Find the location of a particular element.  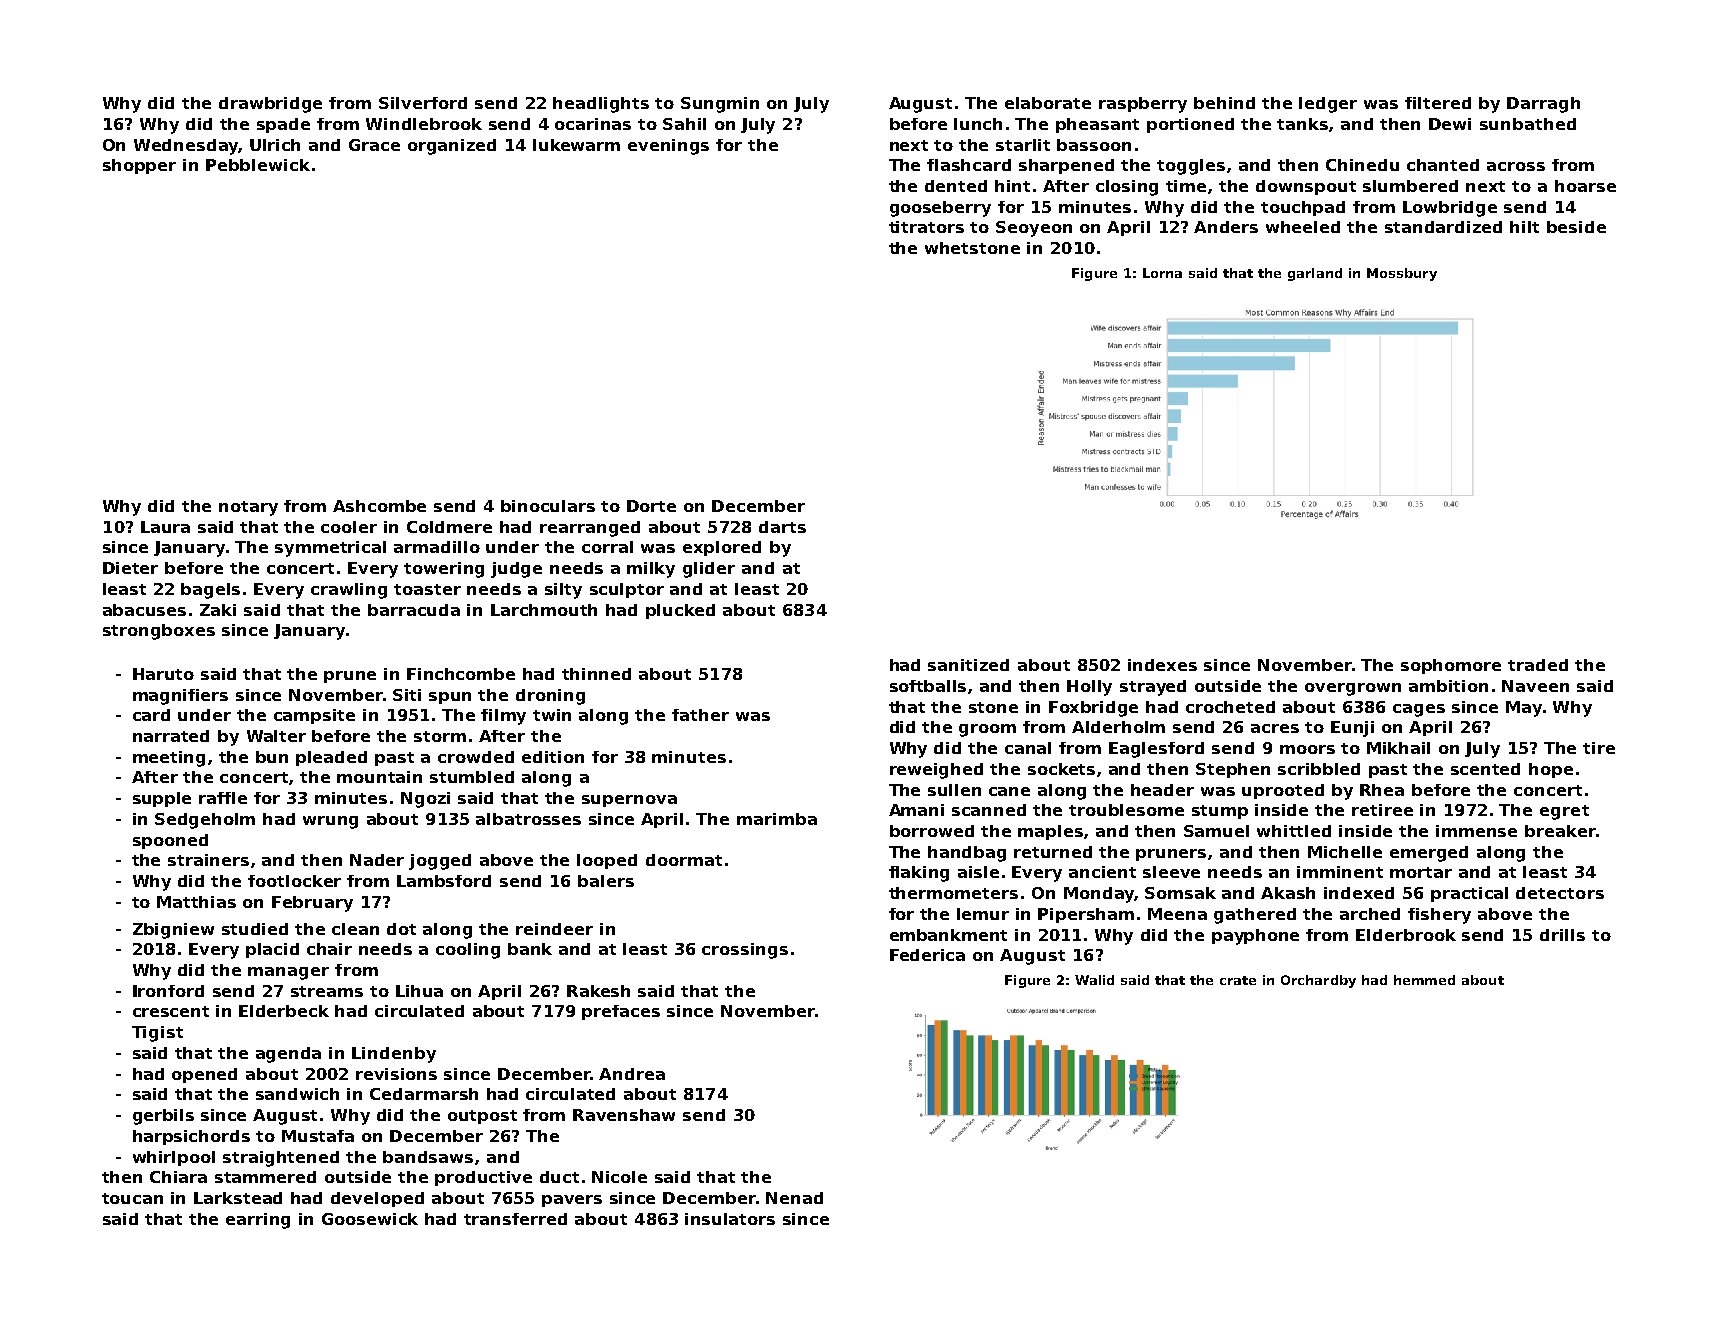

traded is located at coordinates (1538, 665).
